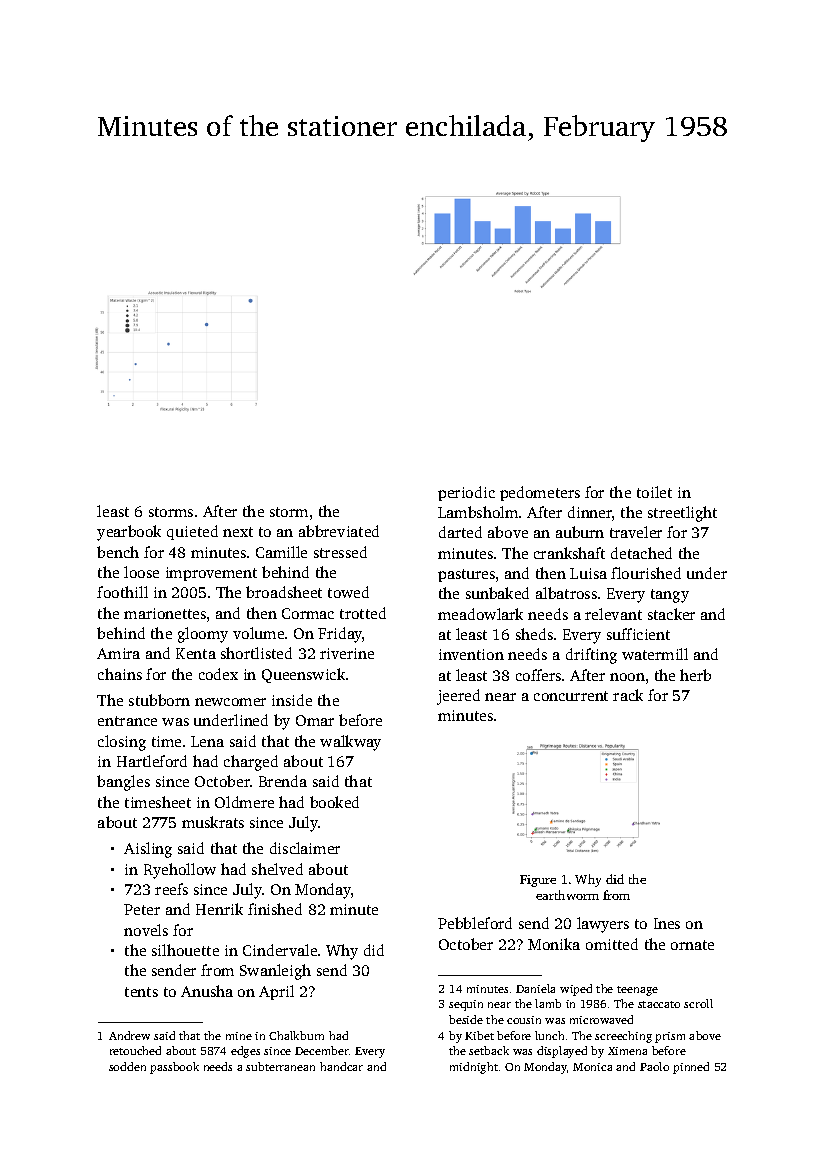 This document has height=1173, width=827. I want to click on detached, so click(641, 553).
